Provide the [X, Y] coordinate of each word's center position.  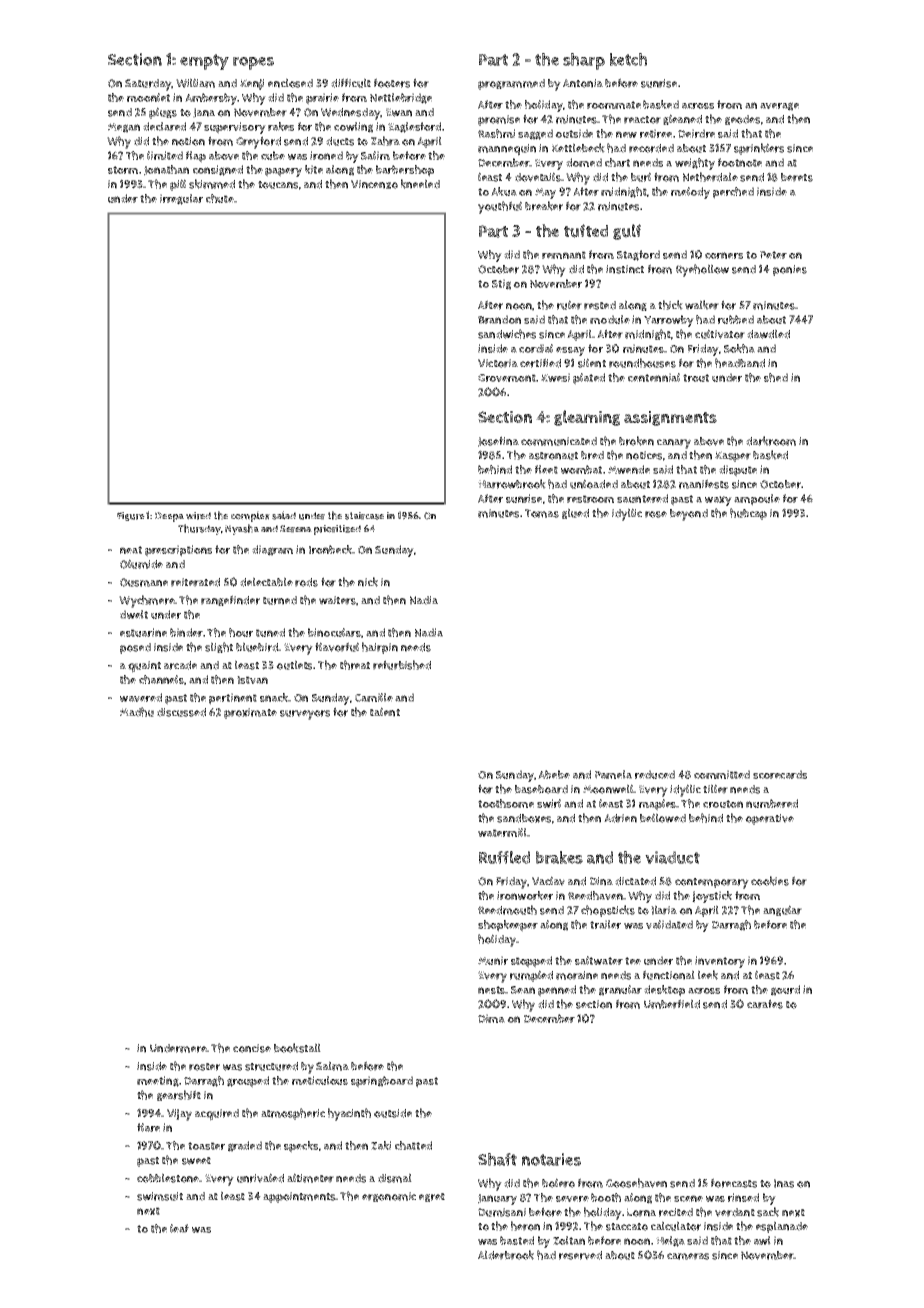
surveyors [305, 715]
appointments [299, 1197]
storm [123, 170]
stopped [531, 962]
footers [392, 83]
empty [204, 62]
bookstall [297, 1048]
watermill [502, 832]
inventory [720, 962]
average [779, 106]
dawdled [768, 334]
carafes [765, 1004]
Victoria [498, 363]
